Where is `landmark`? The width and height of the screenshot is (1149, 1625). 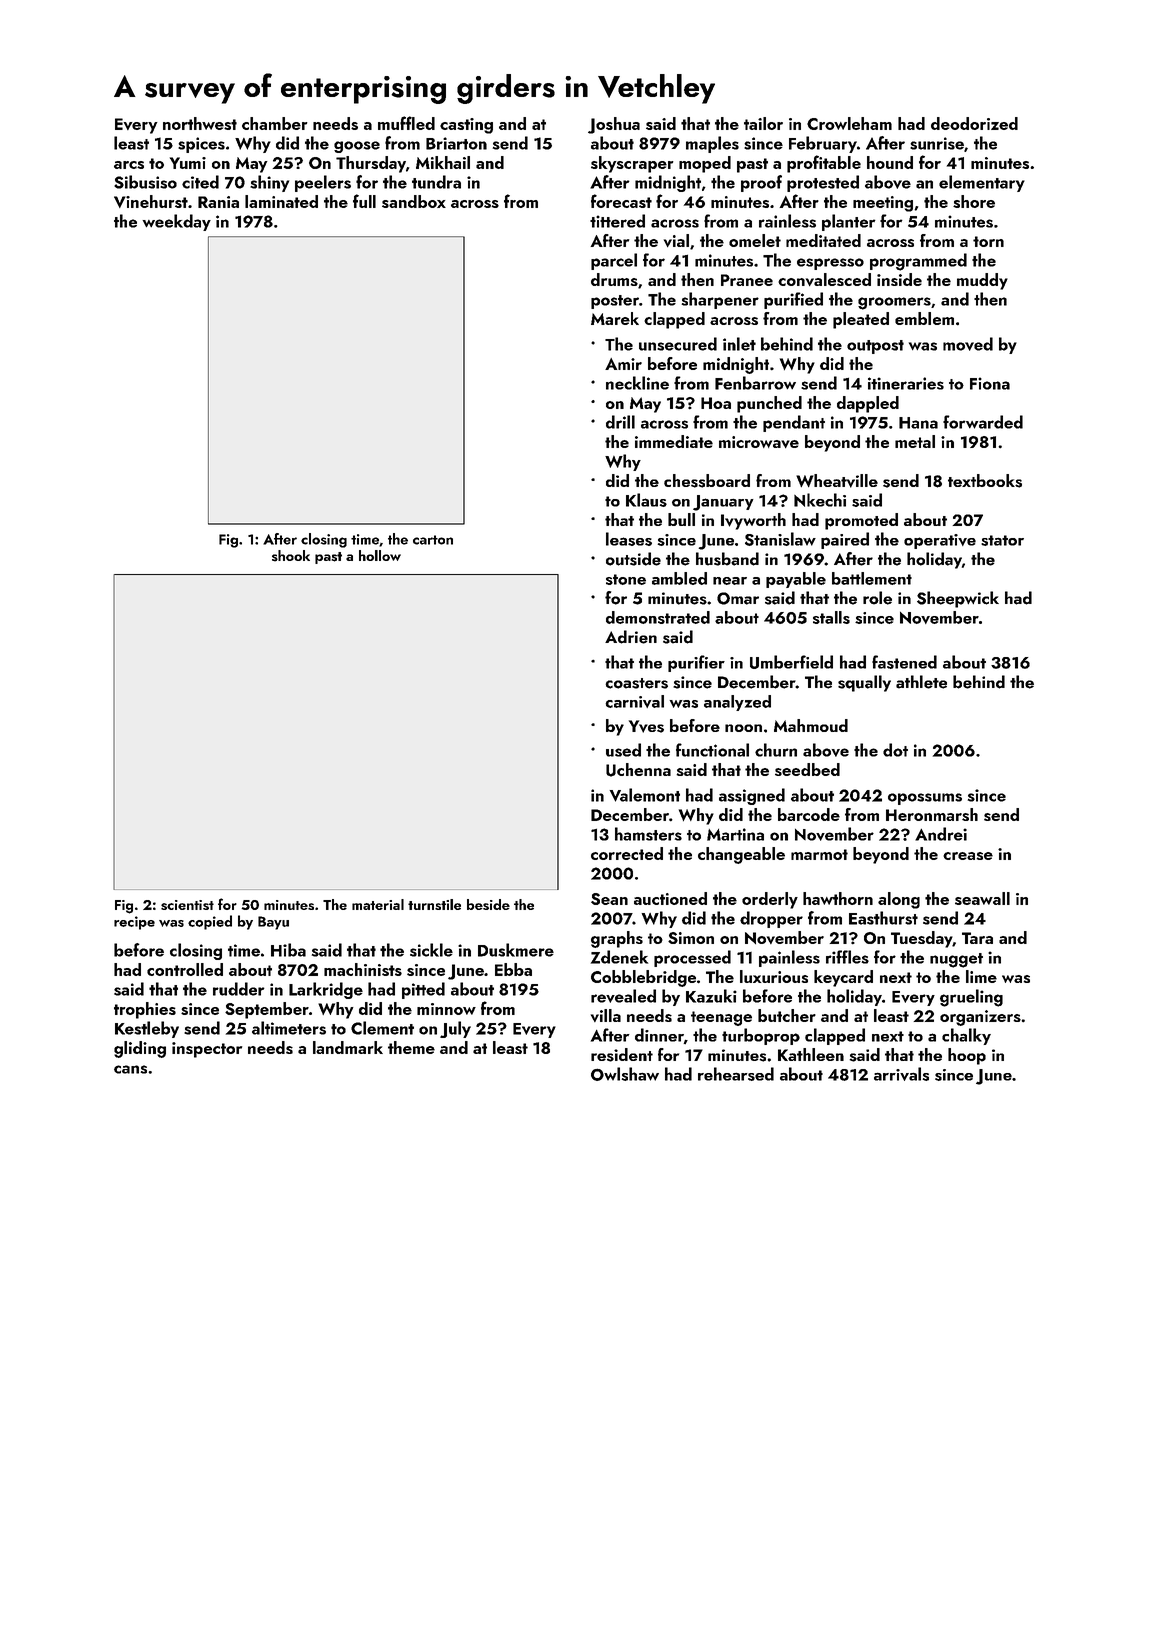 landmark is located at coordinates (348, 1047).
